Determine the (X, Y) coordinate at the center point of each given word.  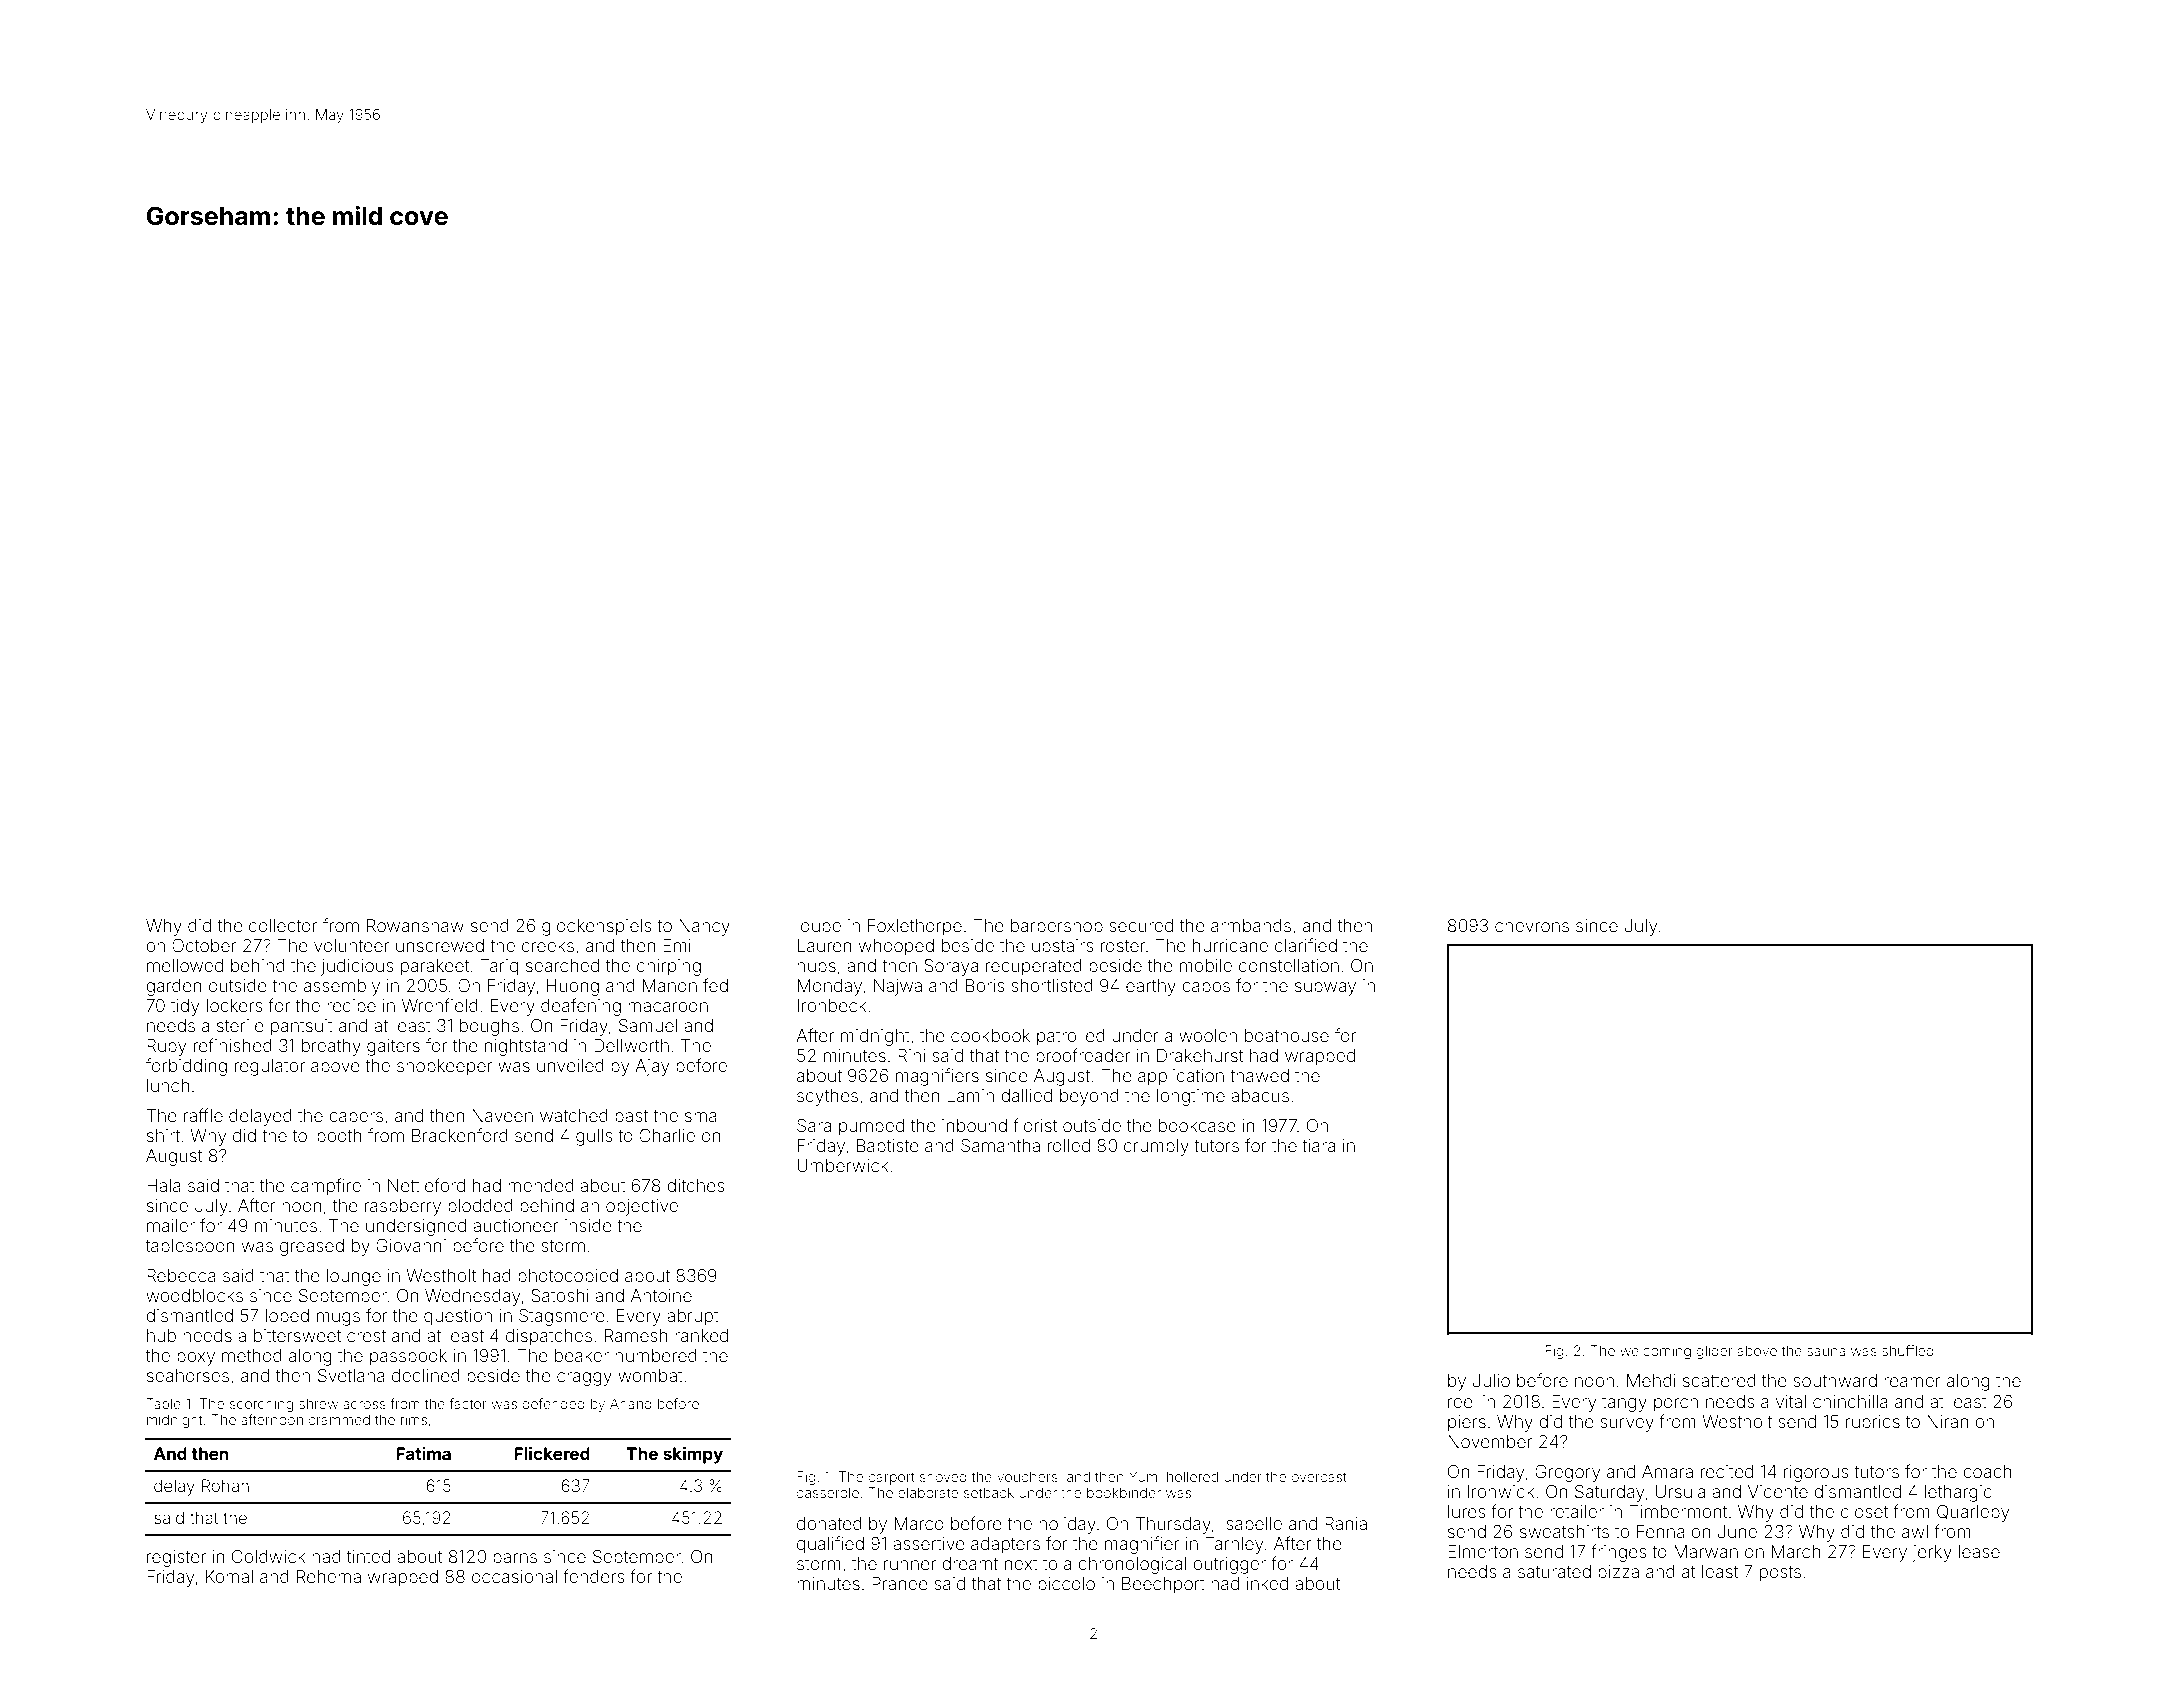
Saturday (1610, 1493)
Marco (919, 1523)
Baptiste (888, 1147)
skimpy (693, 1455)
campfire (326, 1187)
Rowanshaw (415, 925)
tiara (1318, 1145)
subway (1325, 987)
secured (1141, 925)
